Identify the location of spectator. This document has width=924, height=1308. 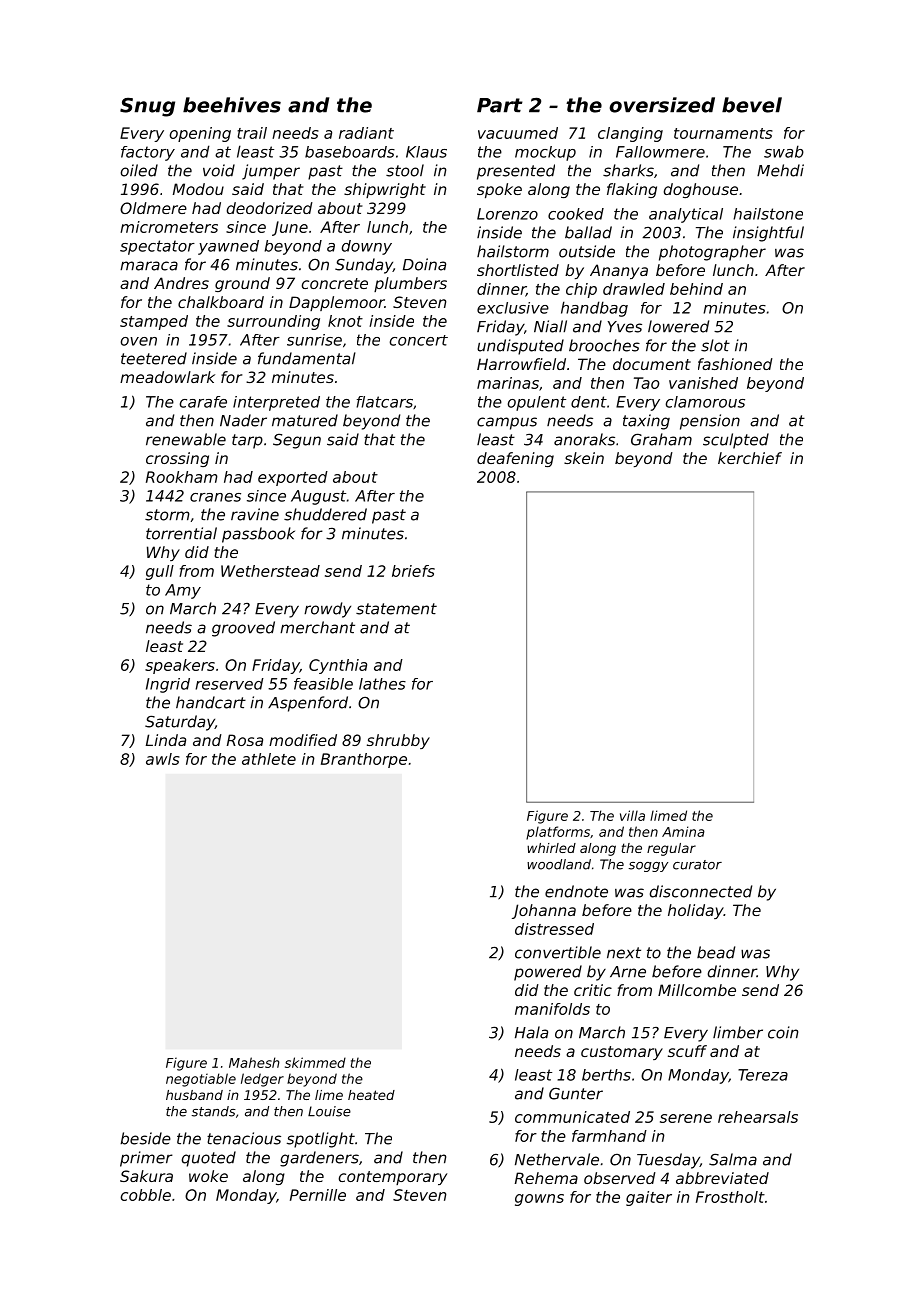
(157, 247).
